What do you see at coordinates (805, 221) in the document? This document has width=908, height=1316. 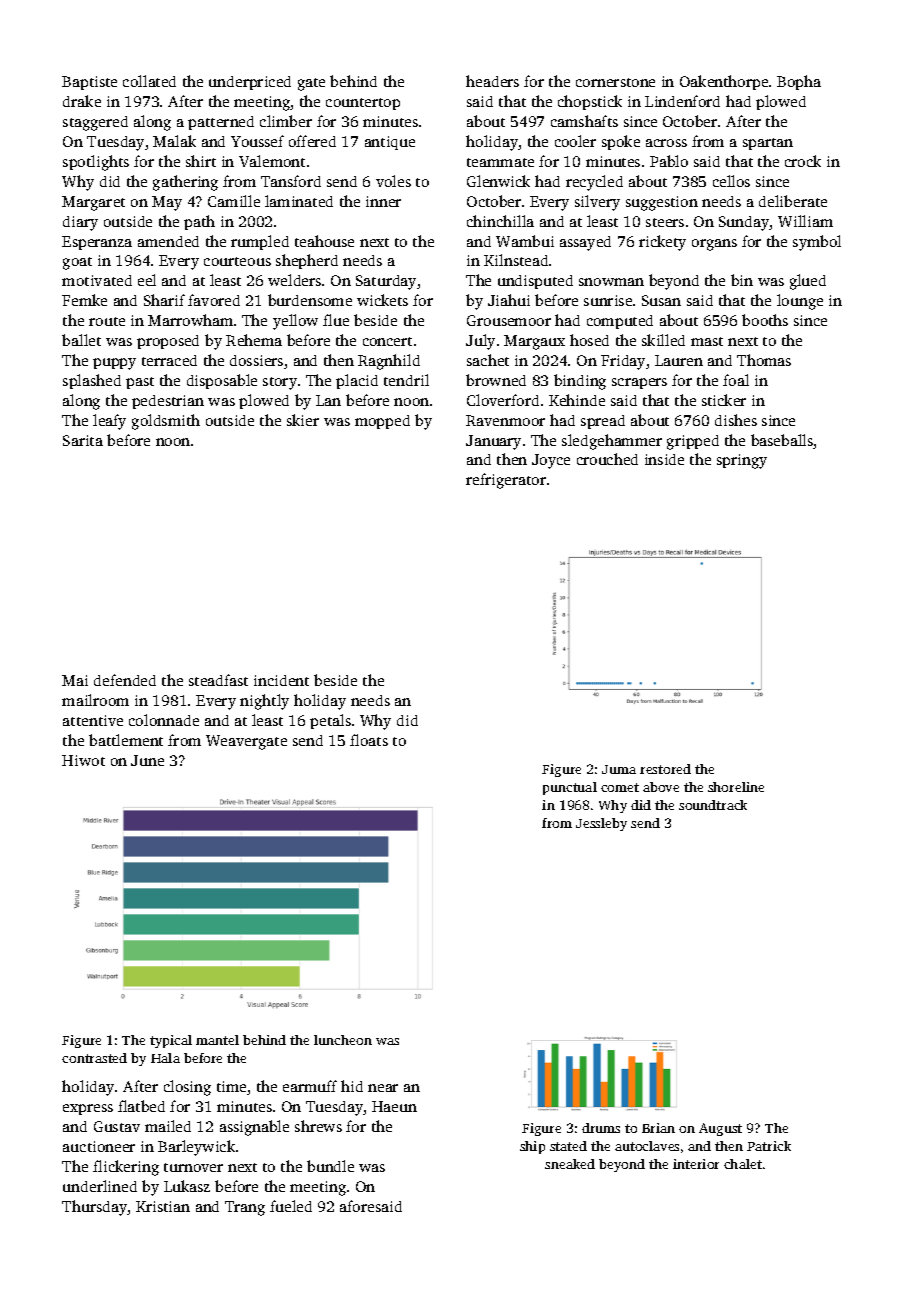 I see `William` at bounding box center [805, 221].
